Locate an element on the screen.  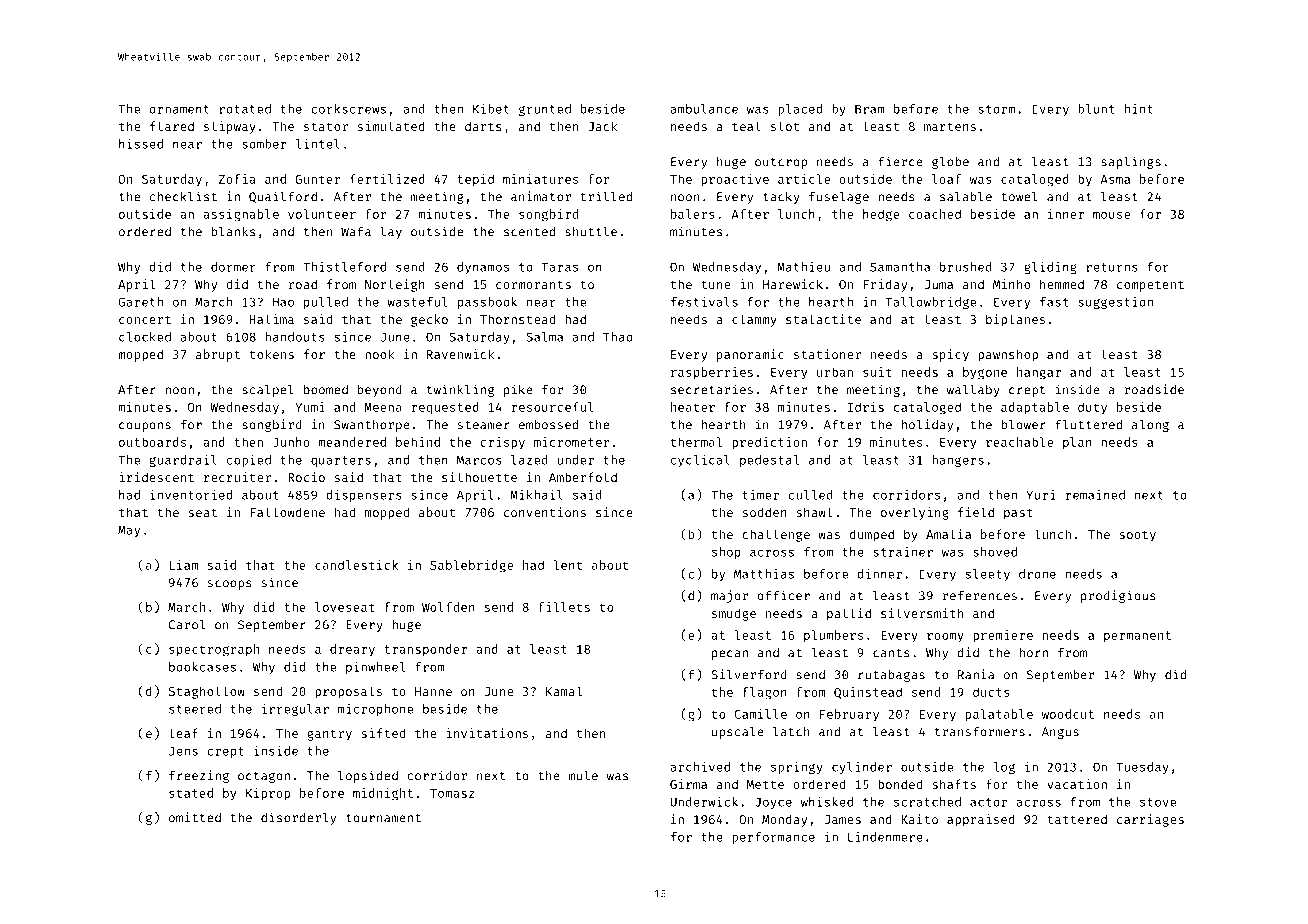
pike is located at coordinates (518, 390).
